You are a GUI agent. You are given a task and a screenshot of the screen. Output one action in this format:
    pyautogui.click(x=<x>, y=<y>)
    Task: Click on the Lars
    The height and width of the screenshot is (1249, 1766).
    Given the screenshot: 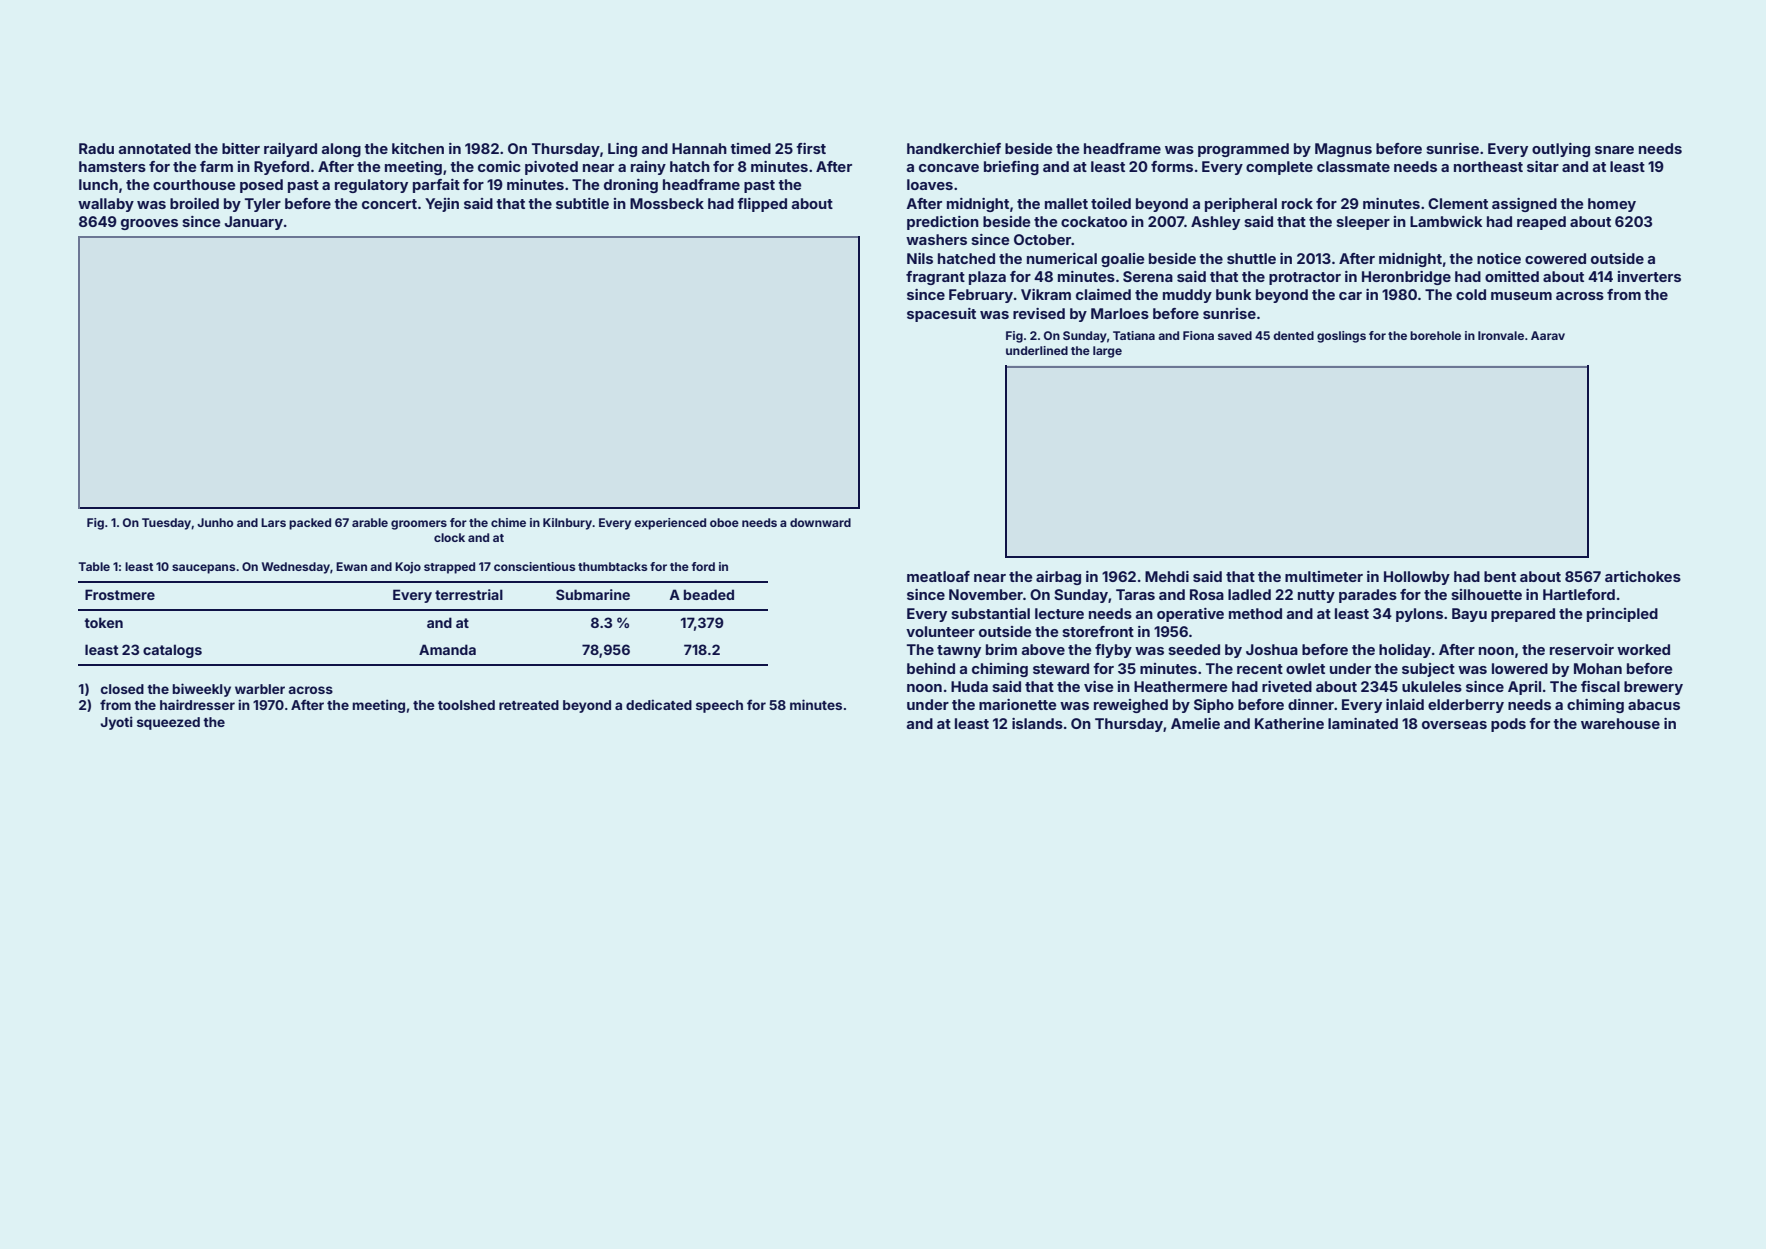 What is the action you would take?
    pyautogui.click(x=273, y=522)
